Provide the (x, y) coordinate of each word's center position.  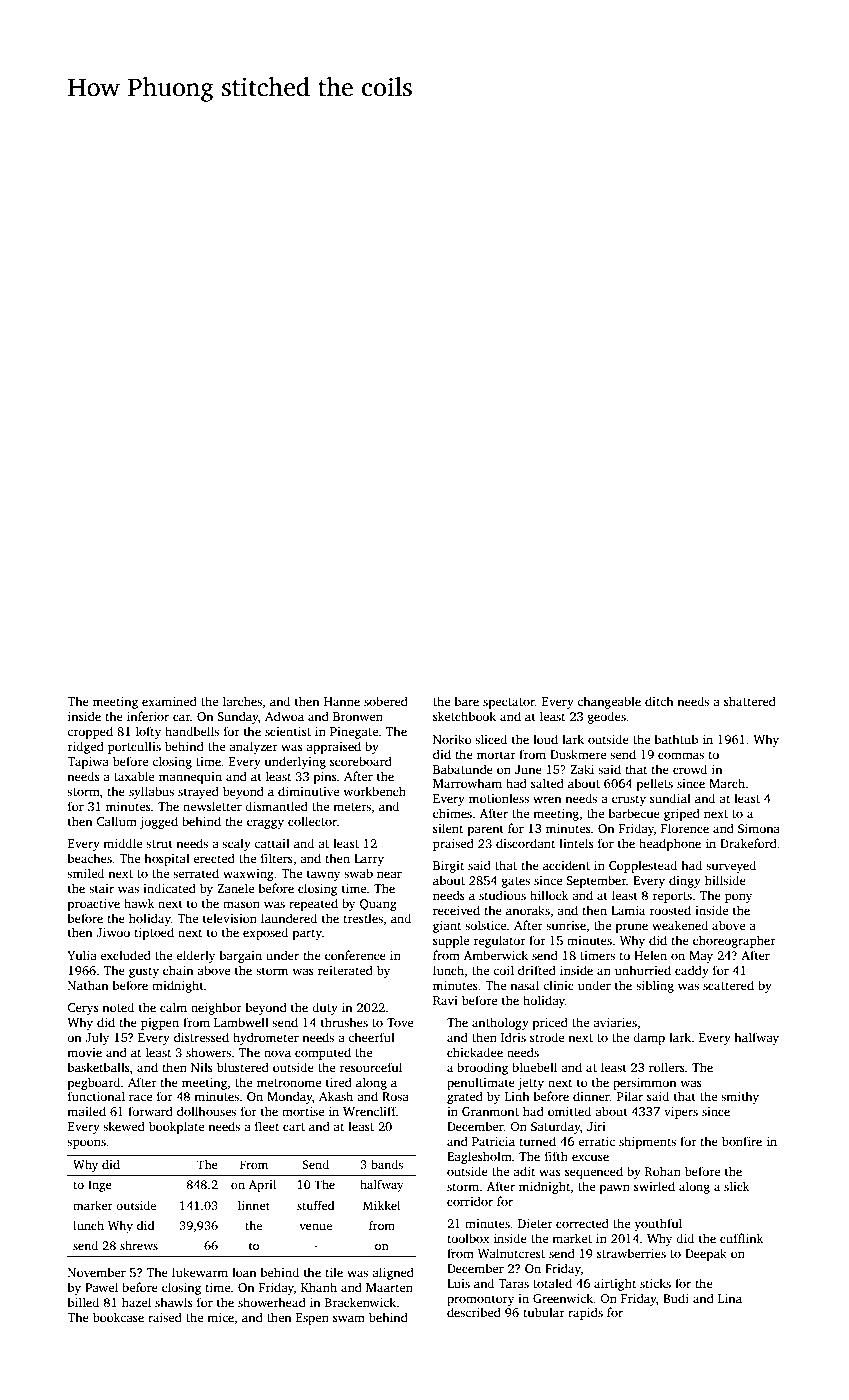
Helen (650, 955)
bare (467, 701)
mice (220, 1317)
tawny (323, 875)
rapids (585, 1313)
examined (169, 701)
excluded (125, 955)
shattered (750, 701)
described (474, 1312)
